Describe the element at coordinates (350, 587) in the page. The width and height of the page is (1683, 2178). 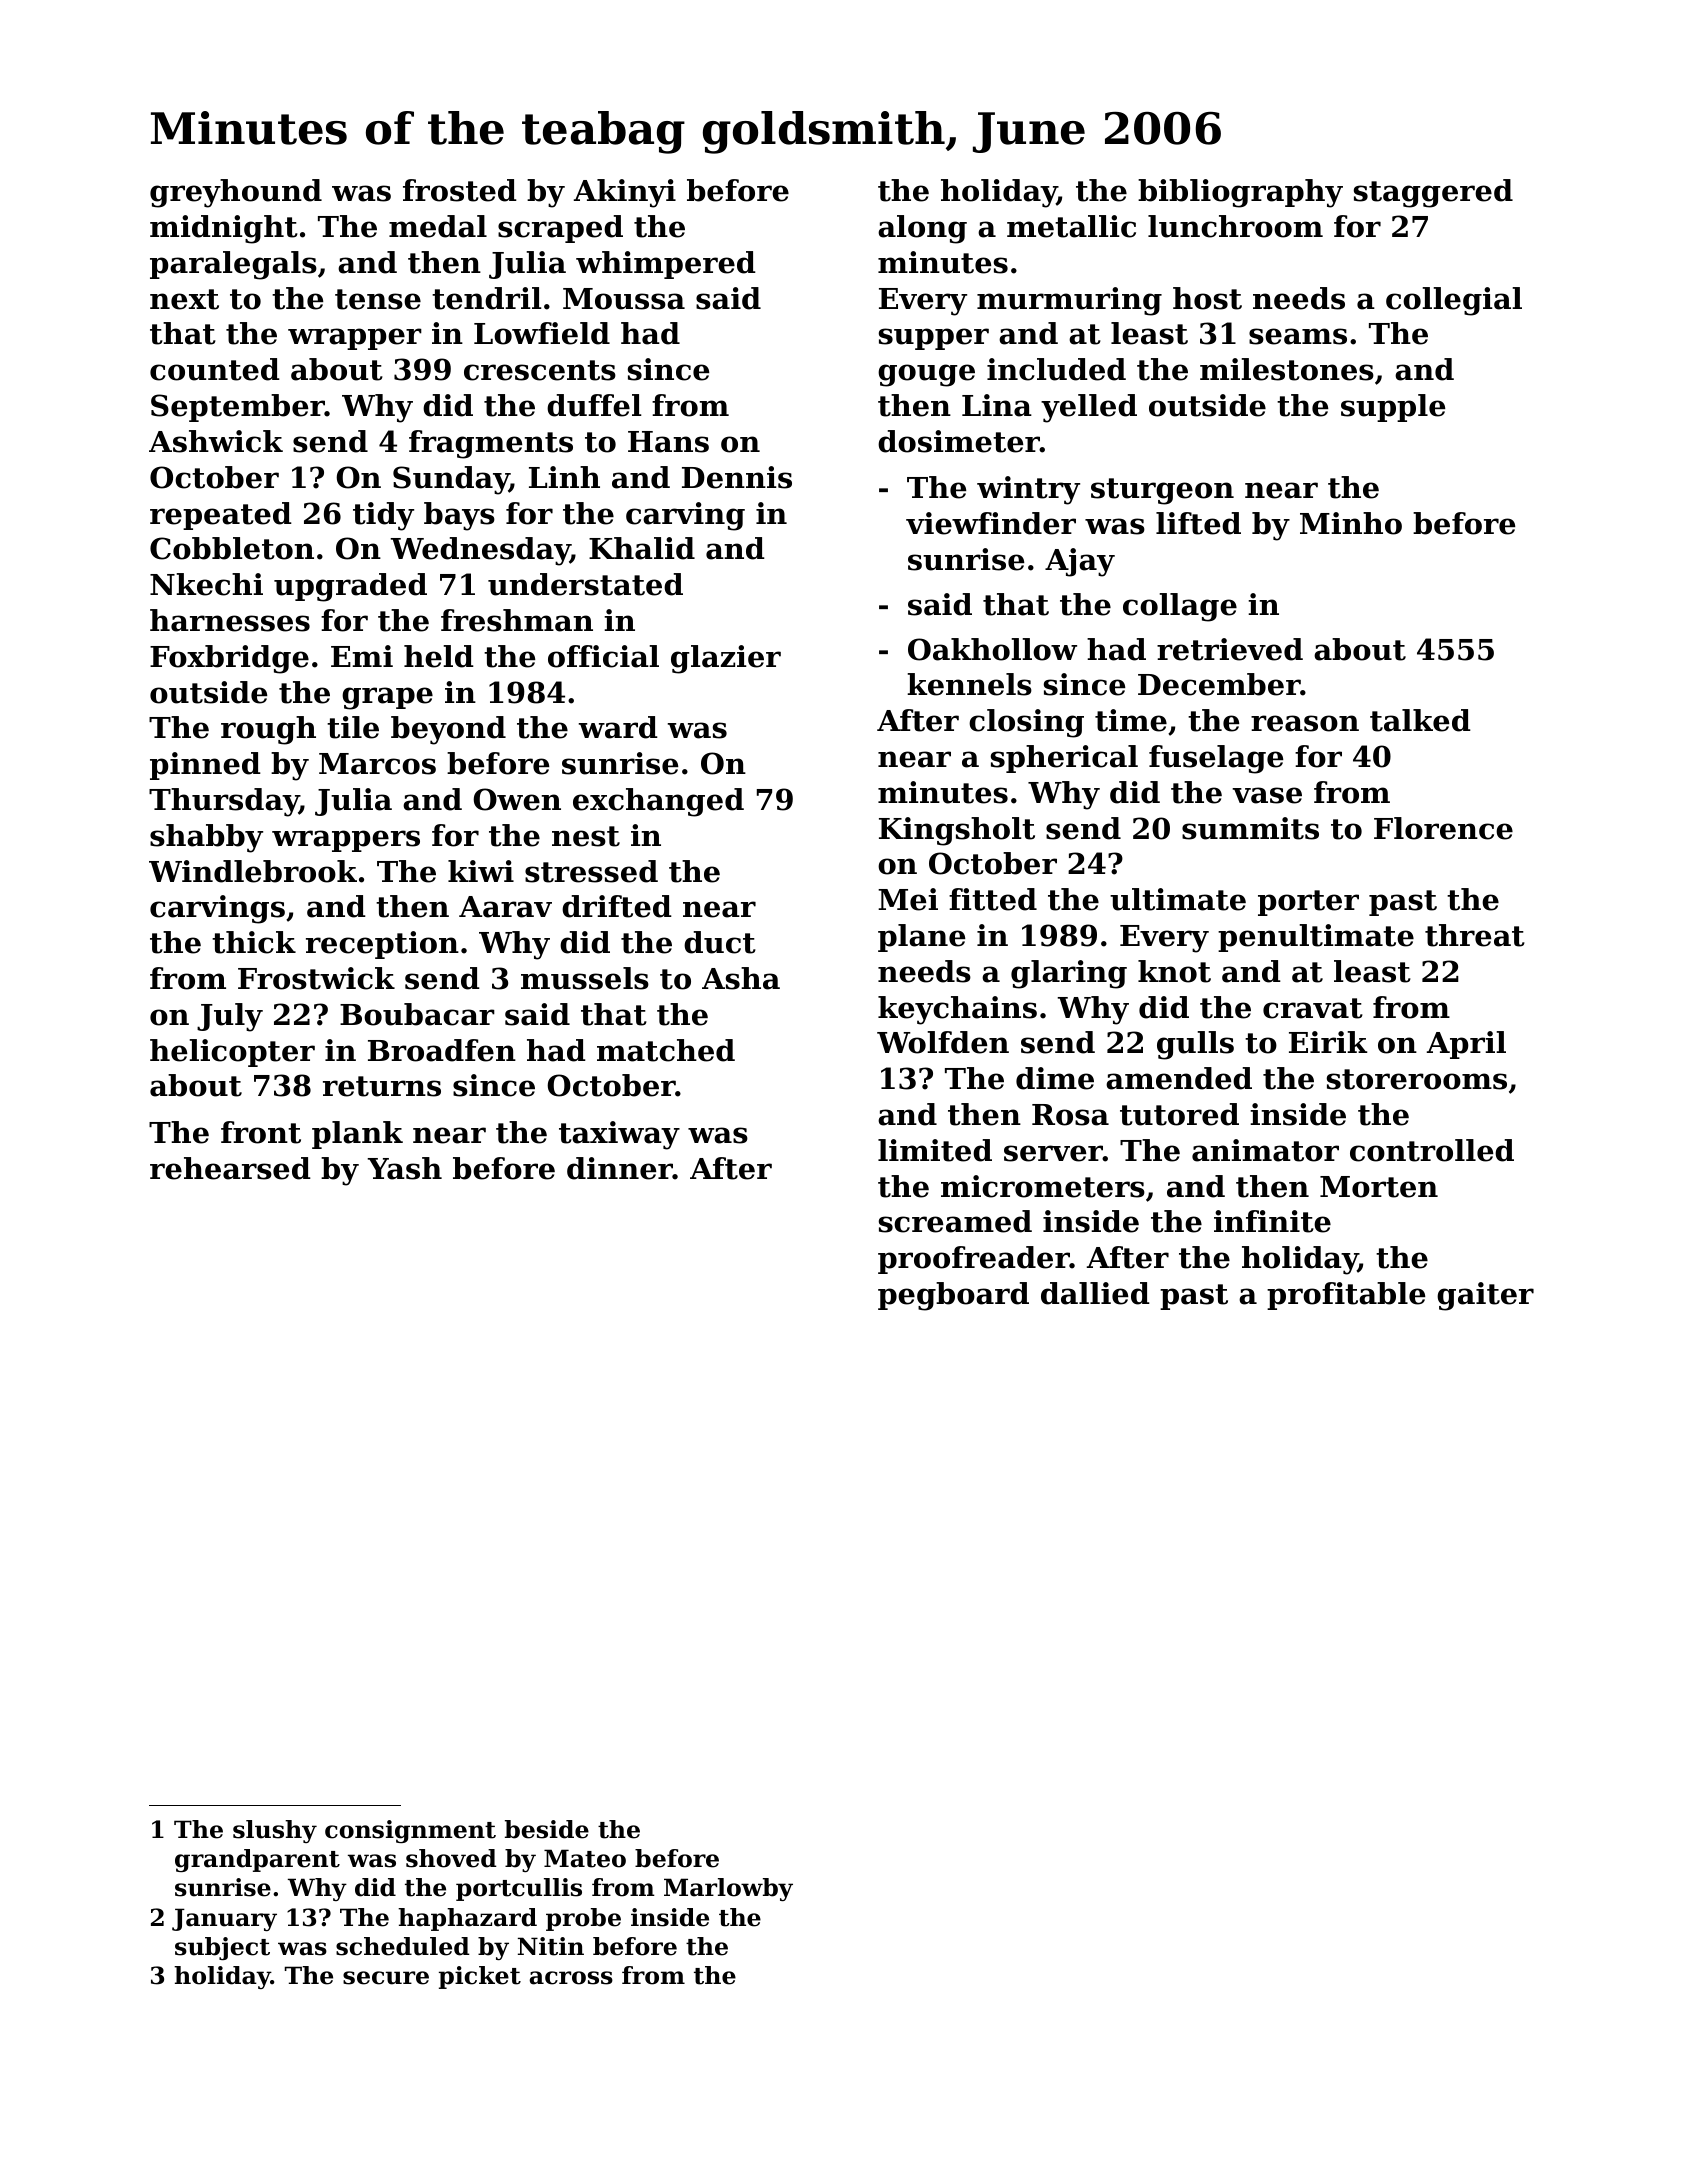
I see `upgraded` at that location.
